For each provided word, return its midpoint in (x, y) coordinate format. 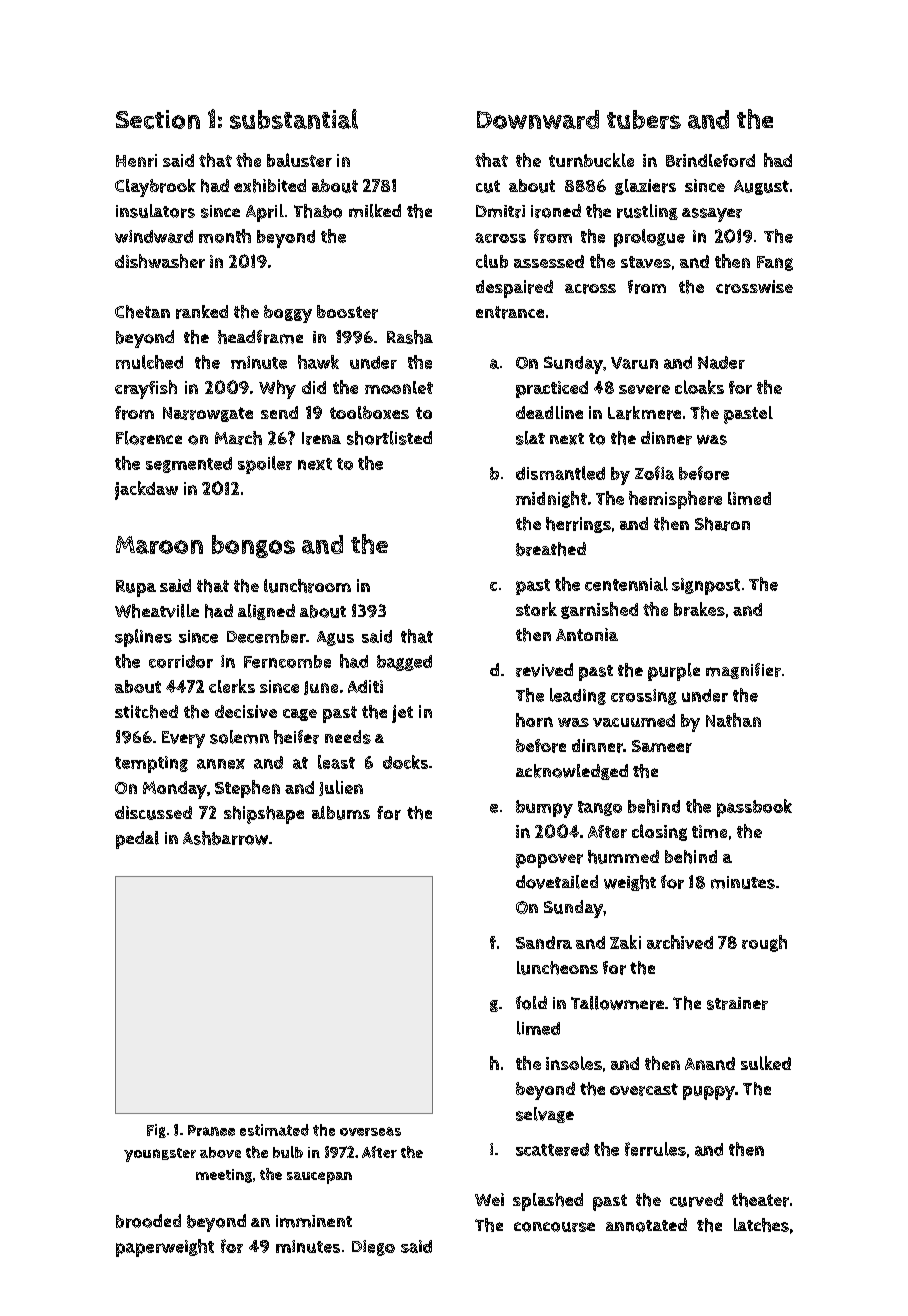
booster (347, 312)
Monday (175, 790)
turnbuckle (591, 160)
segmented (189, 465)
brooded (148, 1221)
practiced (552, 389)
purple (674, 672)
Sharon (722, 524)
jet (402, 714)
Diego (373, 1248)
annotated (646, 1225)
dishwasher (160, 261)
